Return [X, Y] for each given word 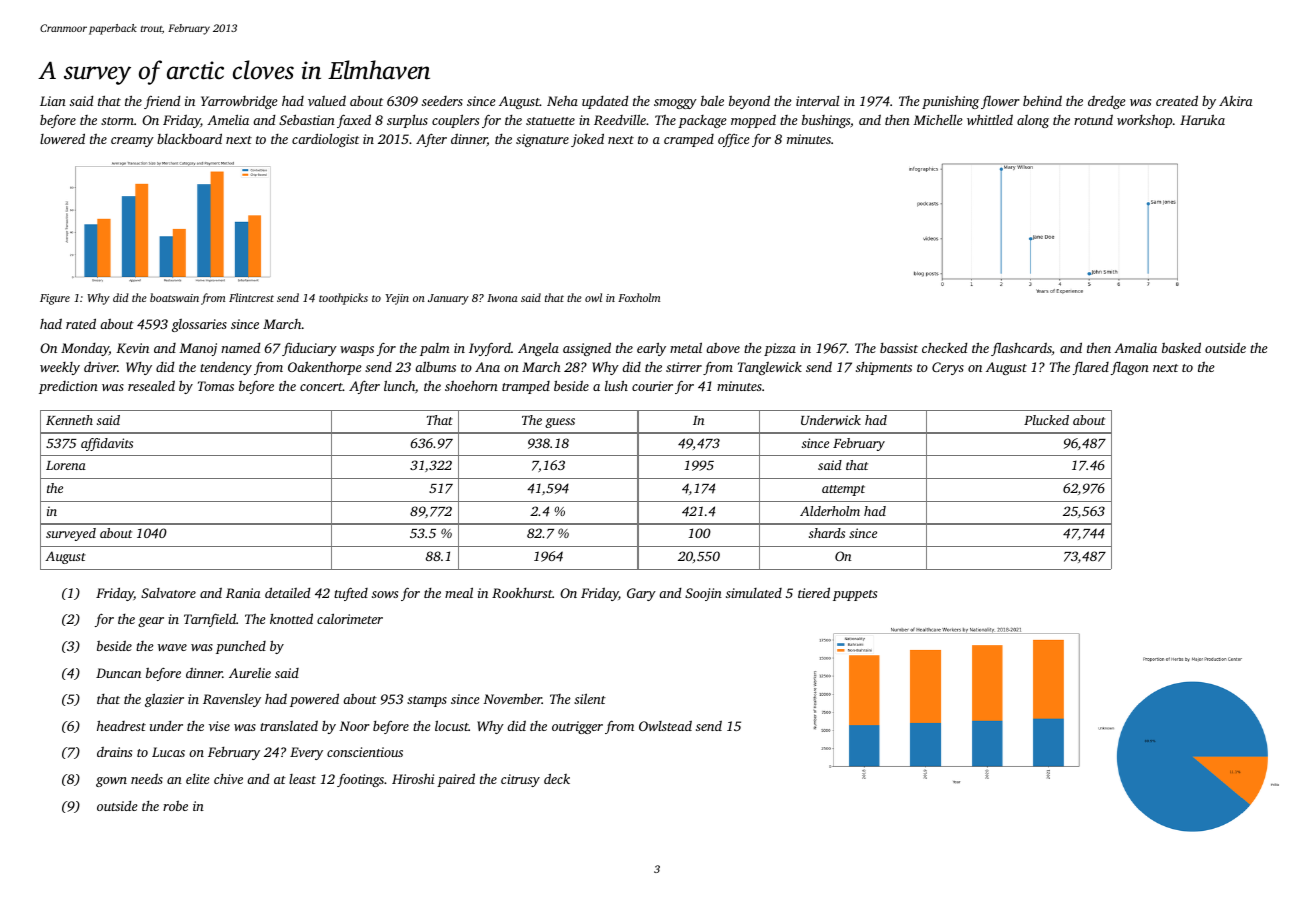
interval [817, 101]
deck [557, 778]
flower [1000, 102]
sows [385, 594]
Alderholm [830, 511]
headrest [121, 725]
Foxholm [639, 297]
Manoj [198, 349]
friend [162, 102]
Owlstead [665, 726]
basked [1181, 347]
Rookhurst [522, 592]
